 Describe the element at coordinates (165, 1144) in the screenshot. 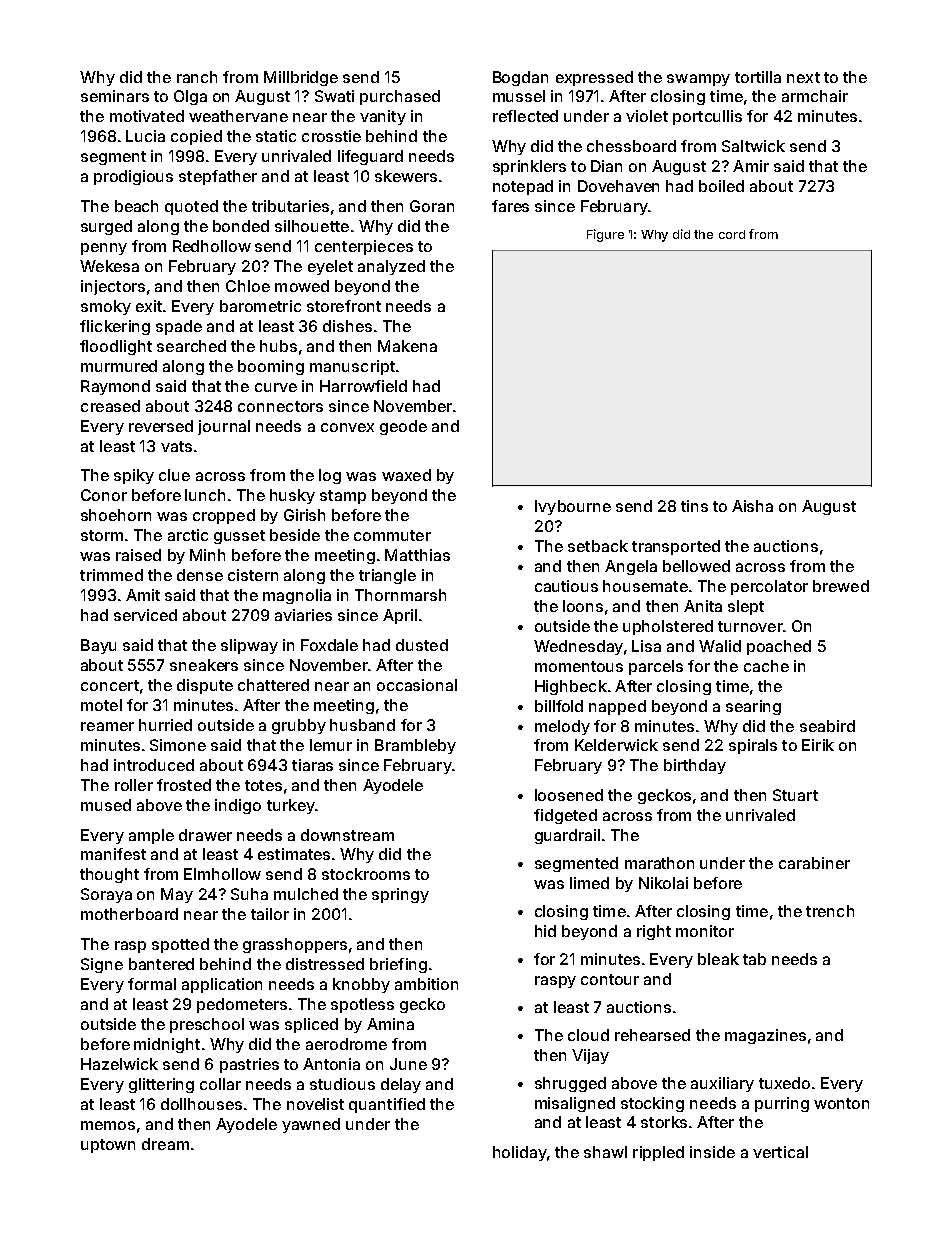

I see `dream` at that location.
